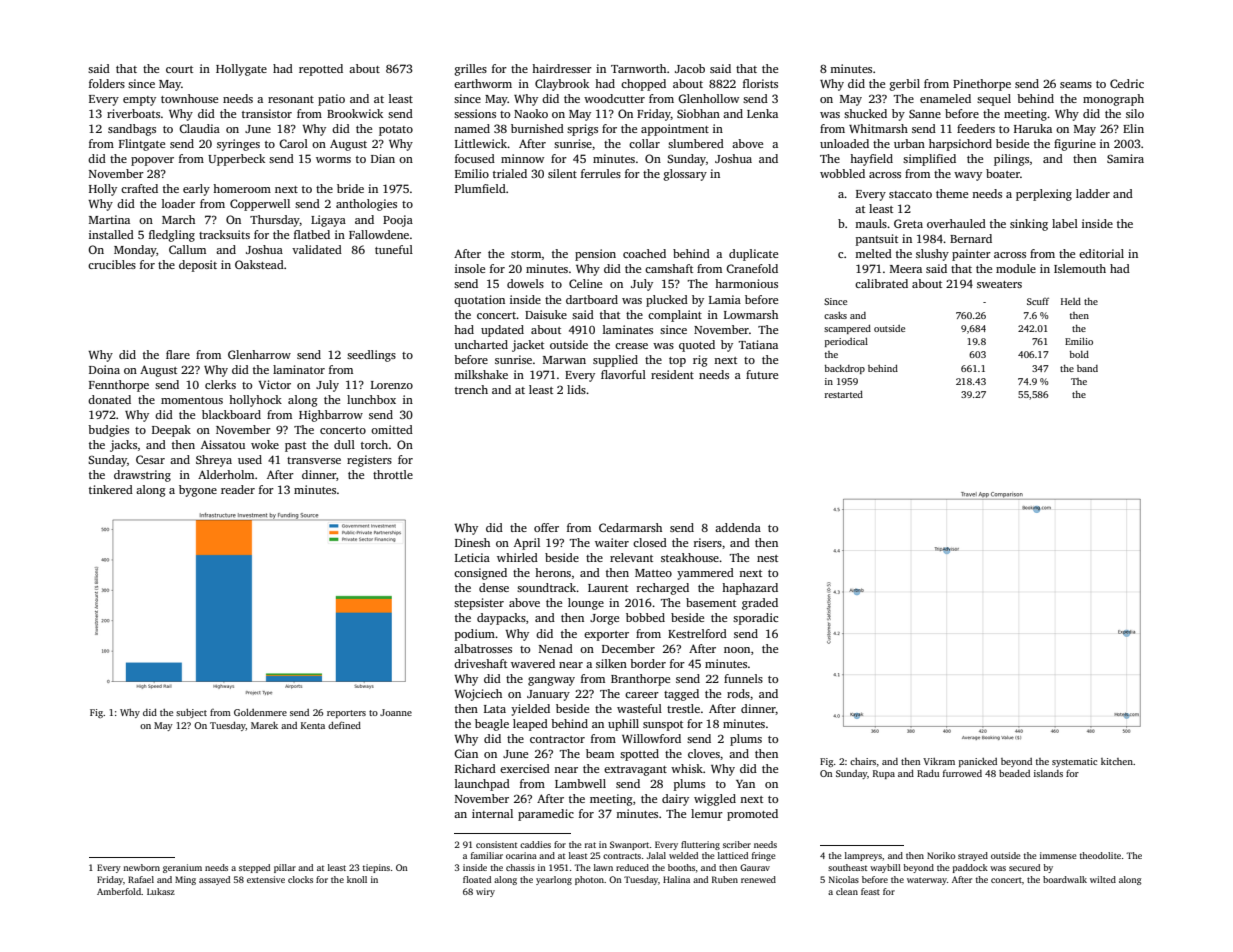 The image size is (1233, 952). Describe the element at coordinates (1113, 100) in the document. I see `monograph` at that location.
